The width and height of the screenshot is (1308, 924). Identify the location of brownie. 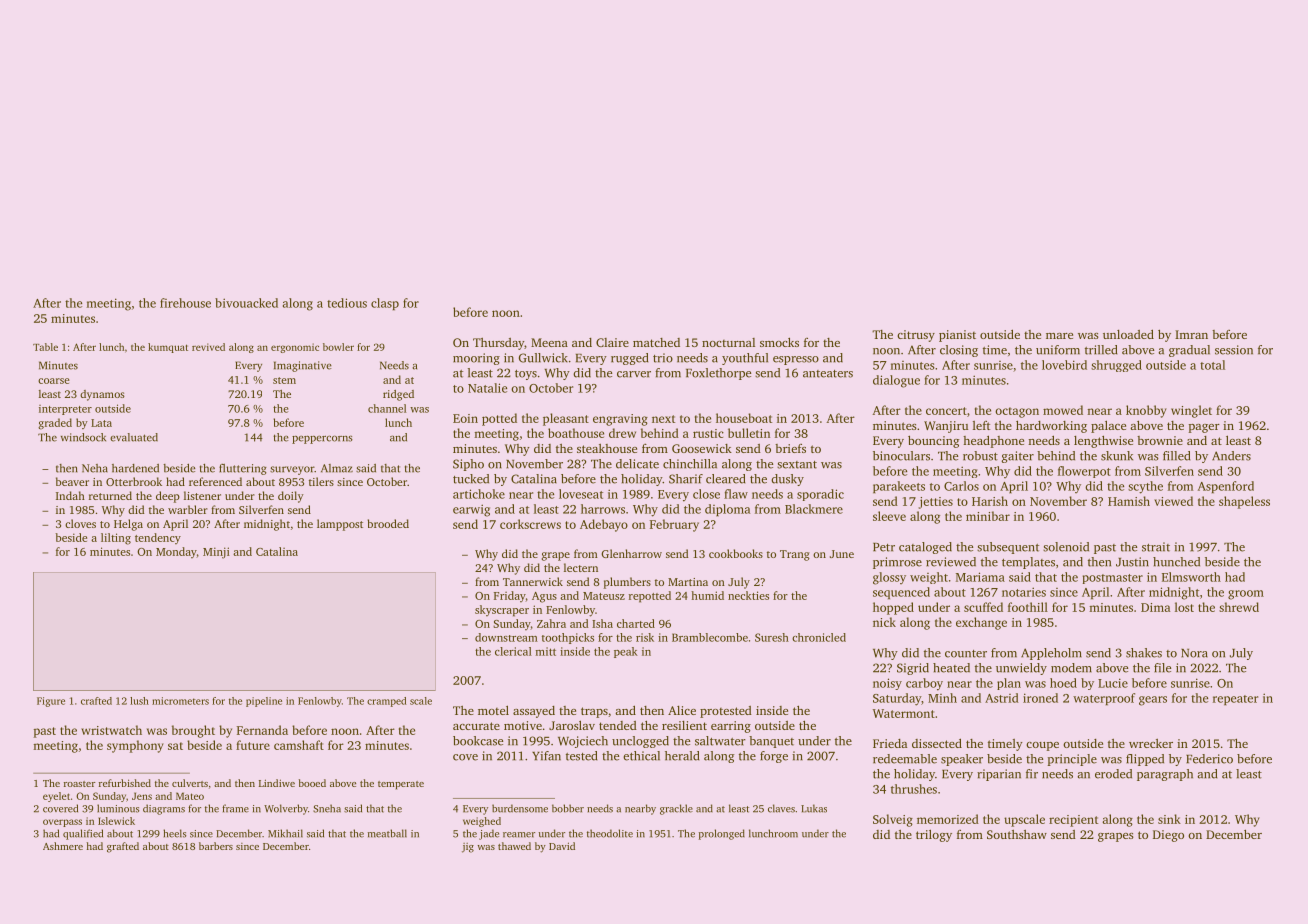
(1160, 440).
